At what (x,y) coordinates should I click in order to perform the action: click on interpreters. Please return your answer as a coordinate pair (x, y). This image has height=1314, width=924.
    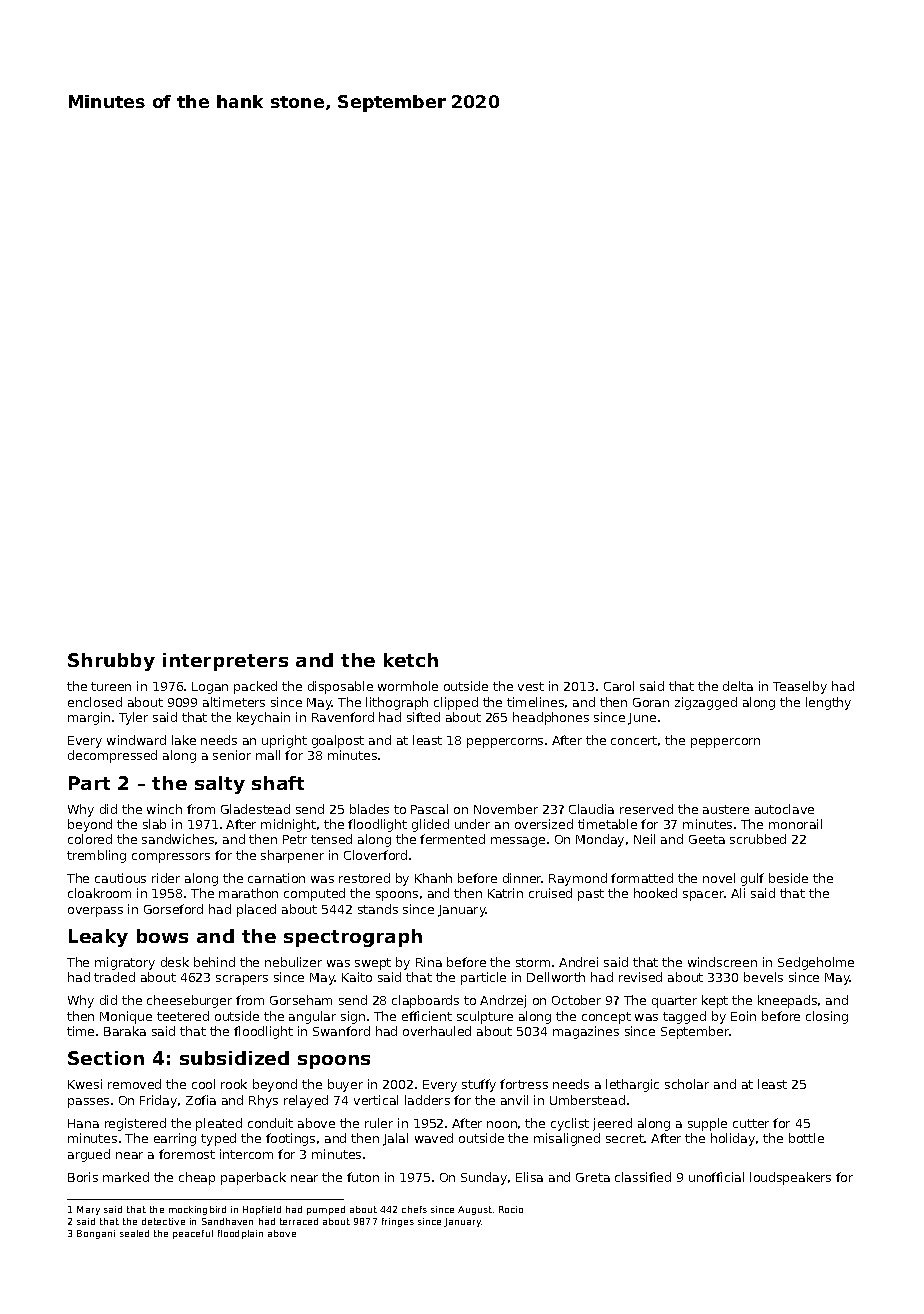
    Looking at the image, I should click on (225, 662).
